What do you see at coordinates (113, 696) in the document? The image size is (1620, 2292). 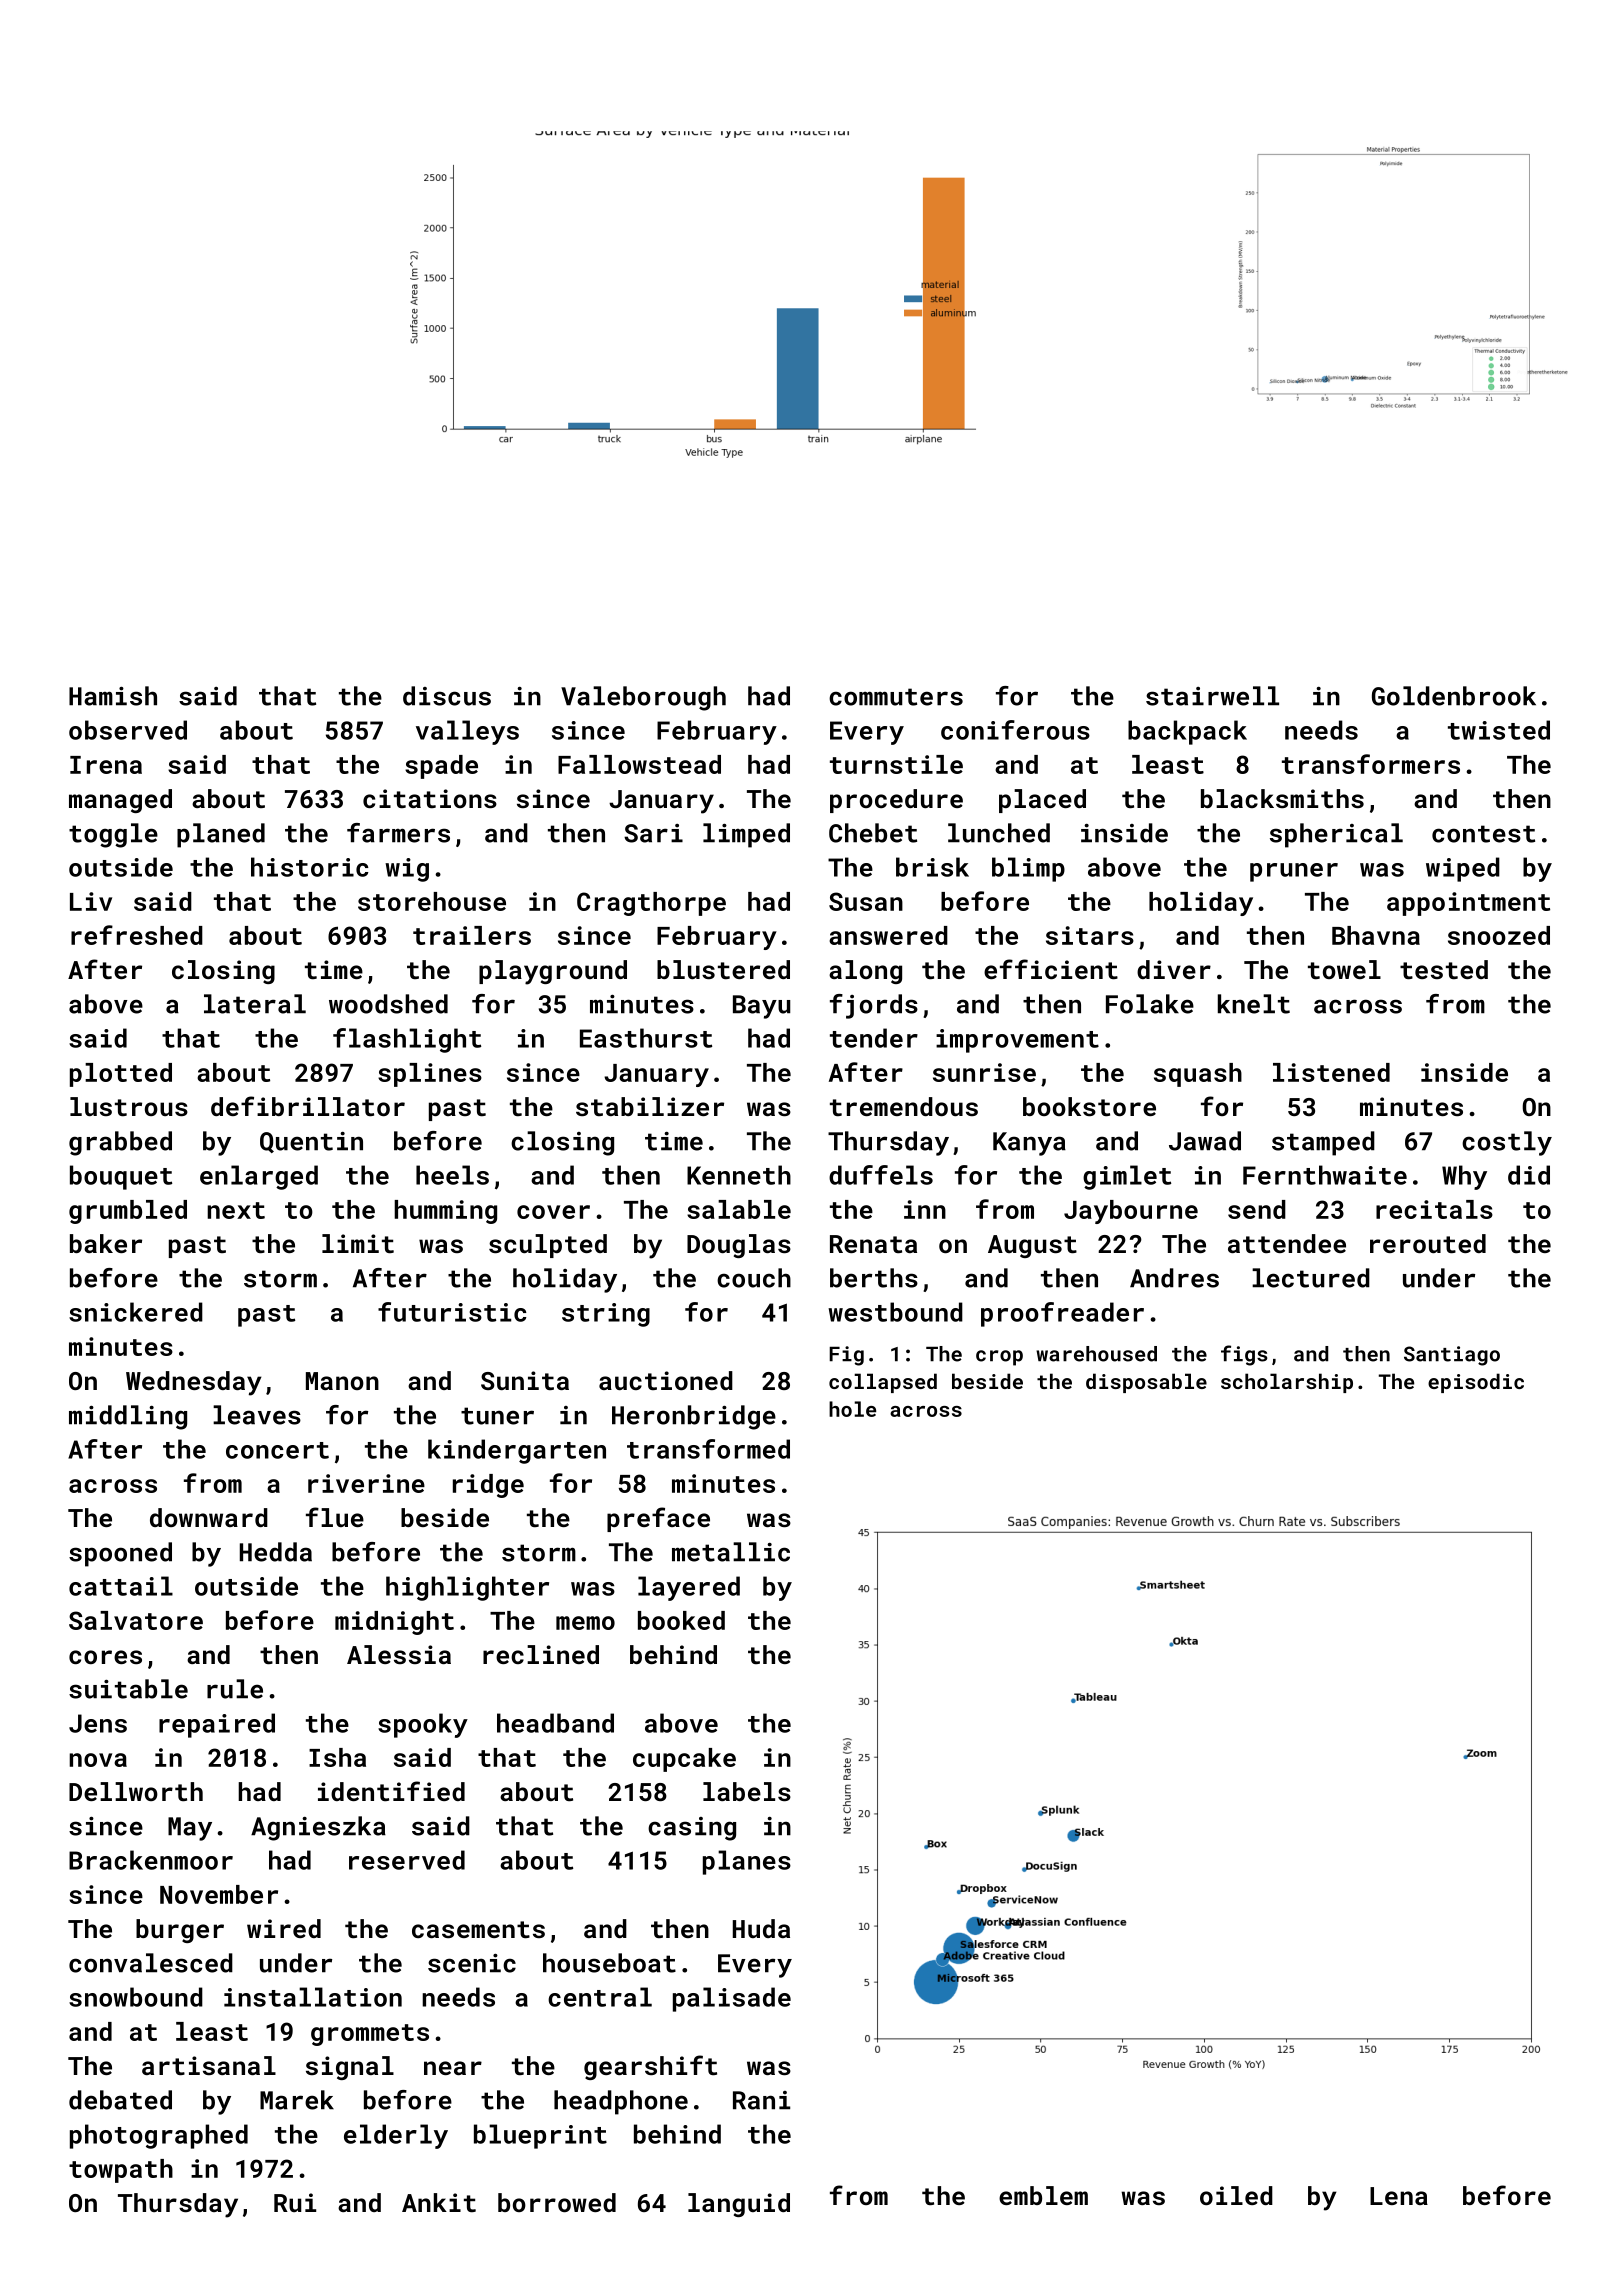 I see `Hamish` at bounding box center [113, 696].
